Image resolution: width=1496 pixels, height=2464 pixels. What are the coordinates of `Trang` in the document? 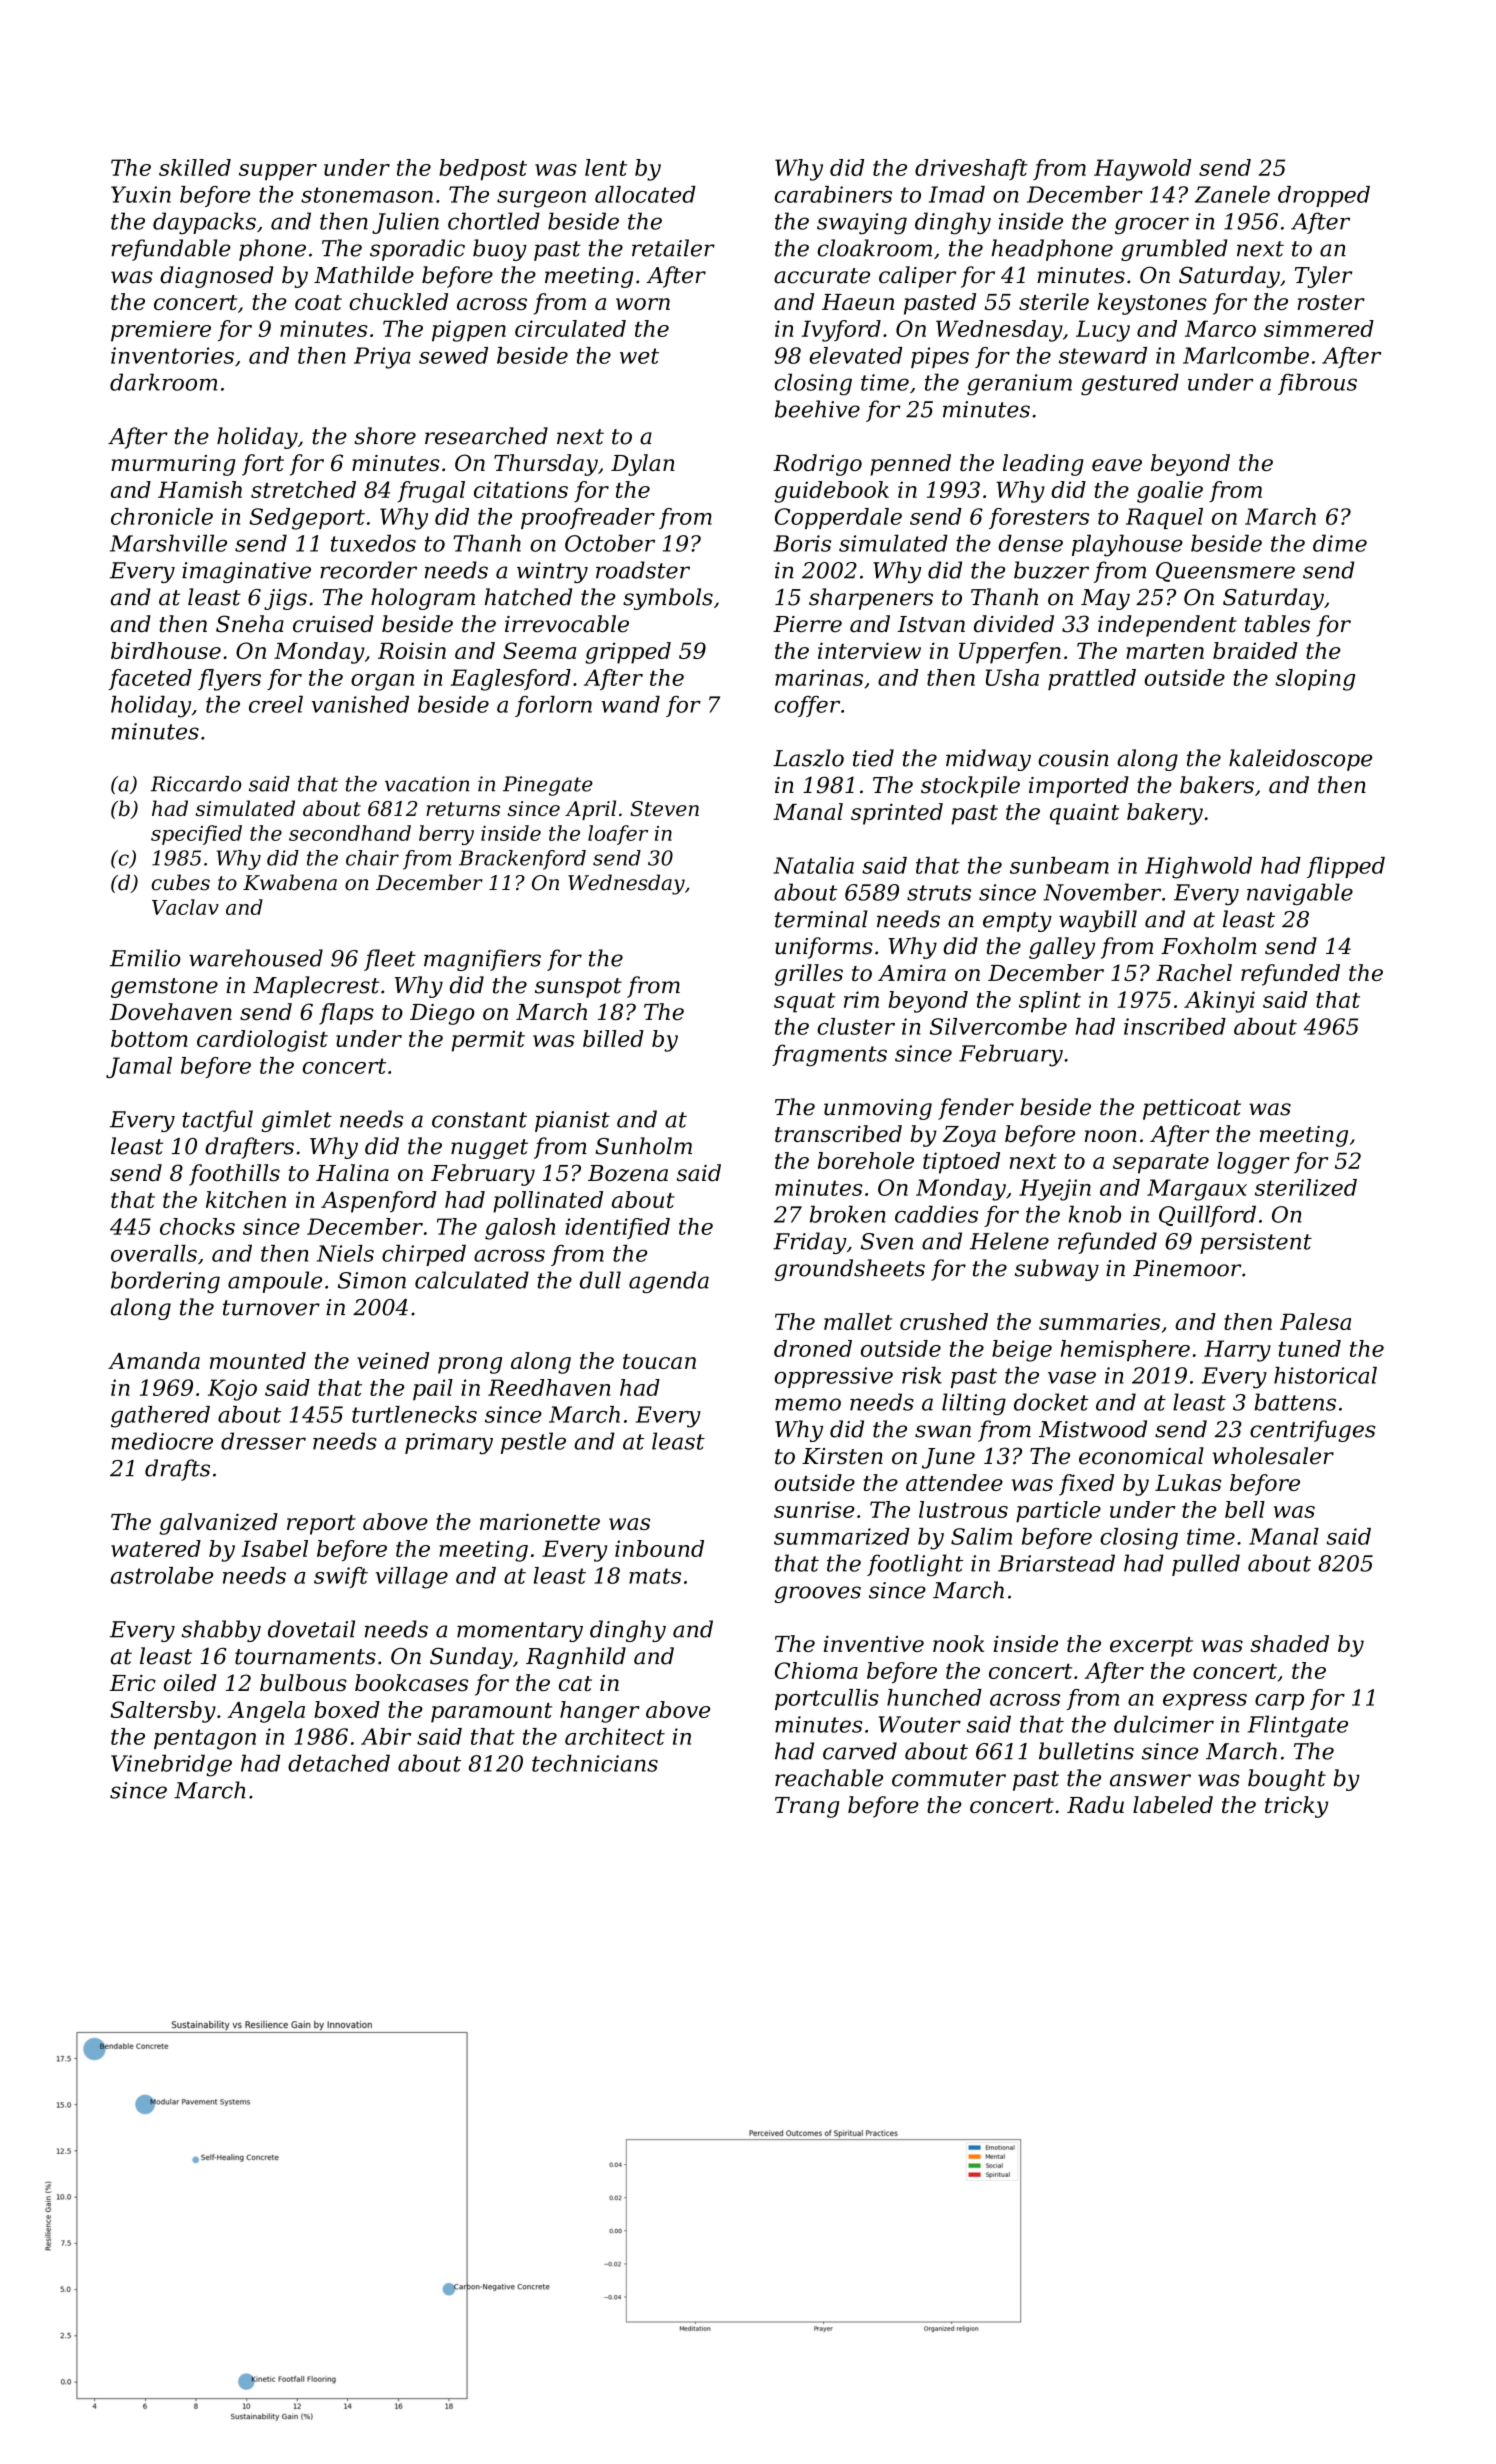 It's located at (807, 1807).
